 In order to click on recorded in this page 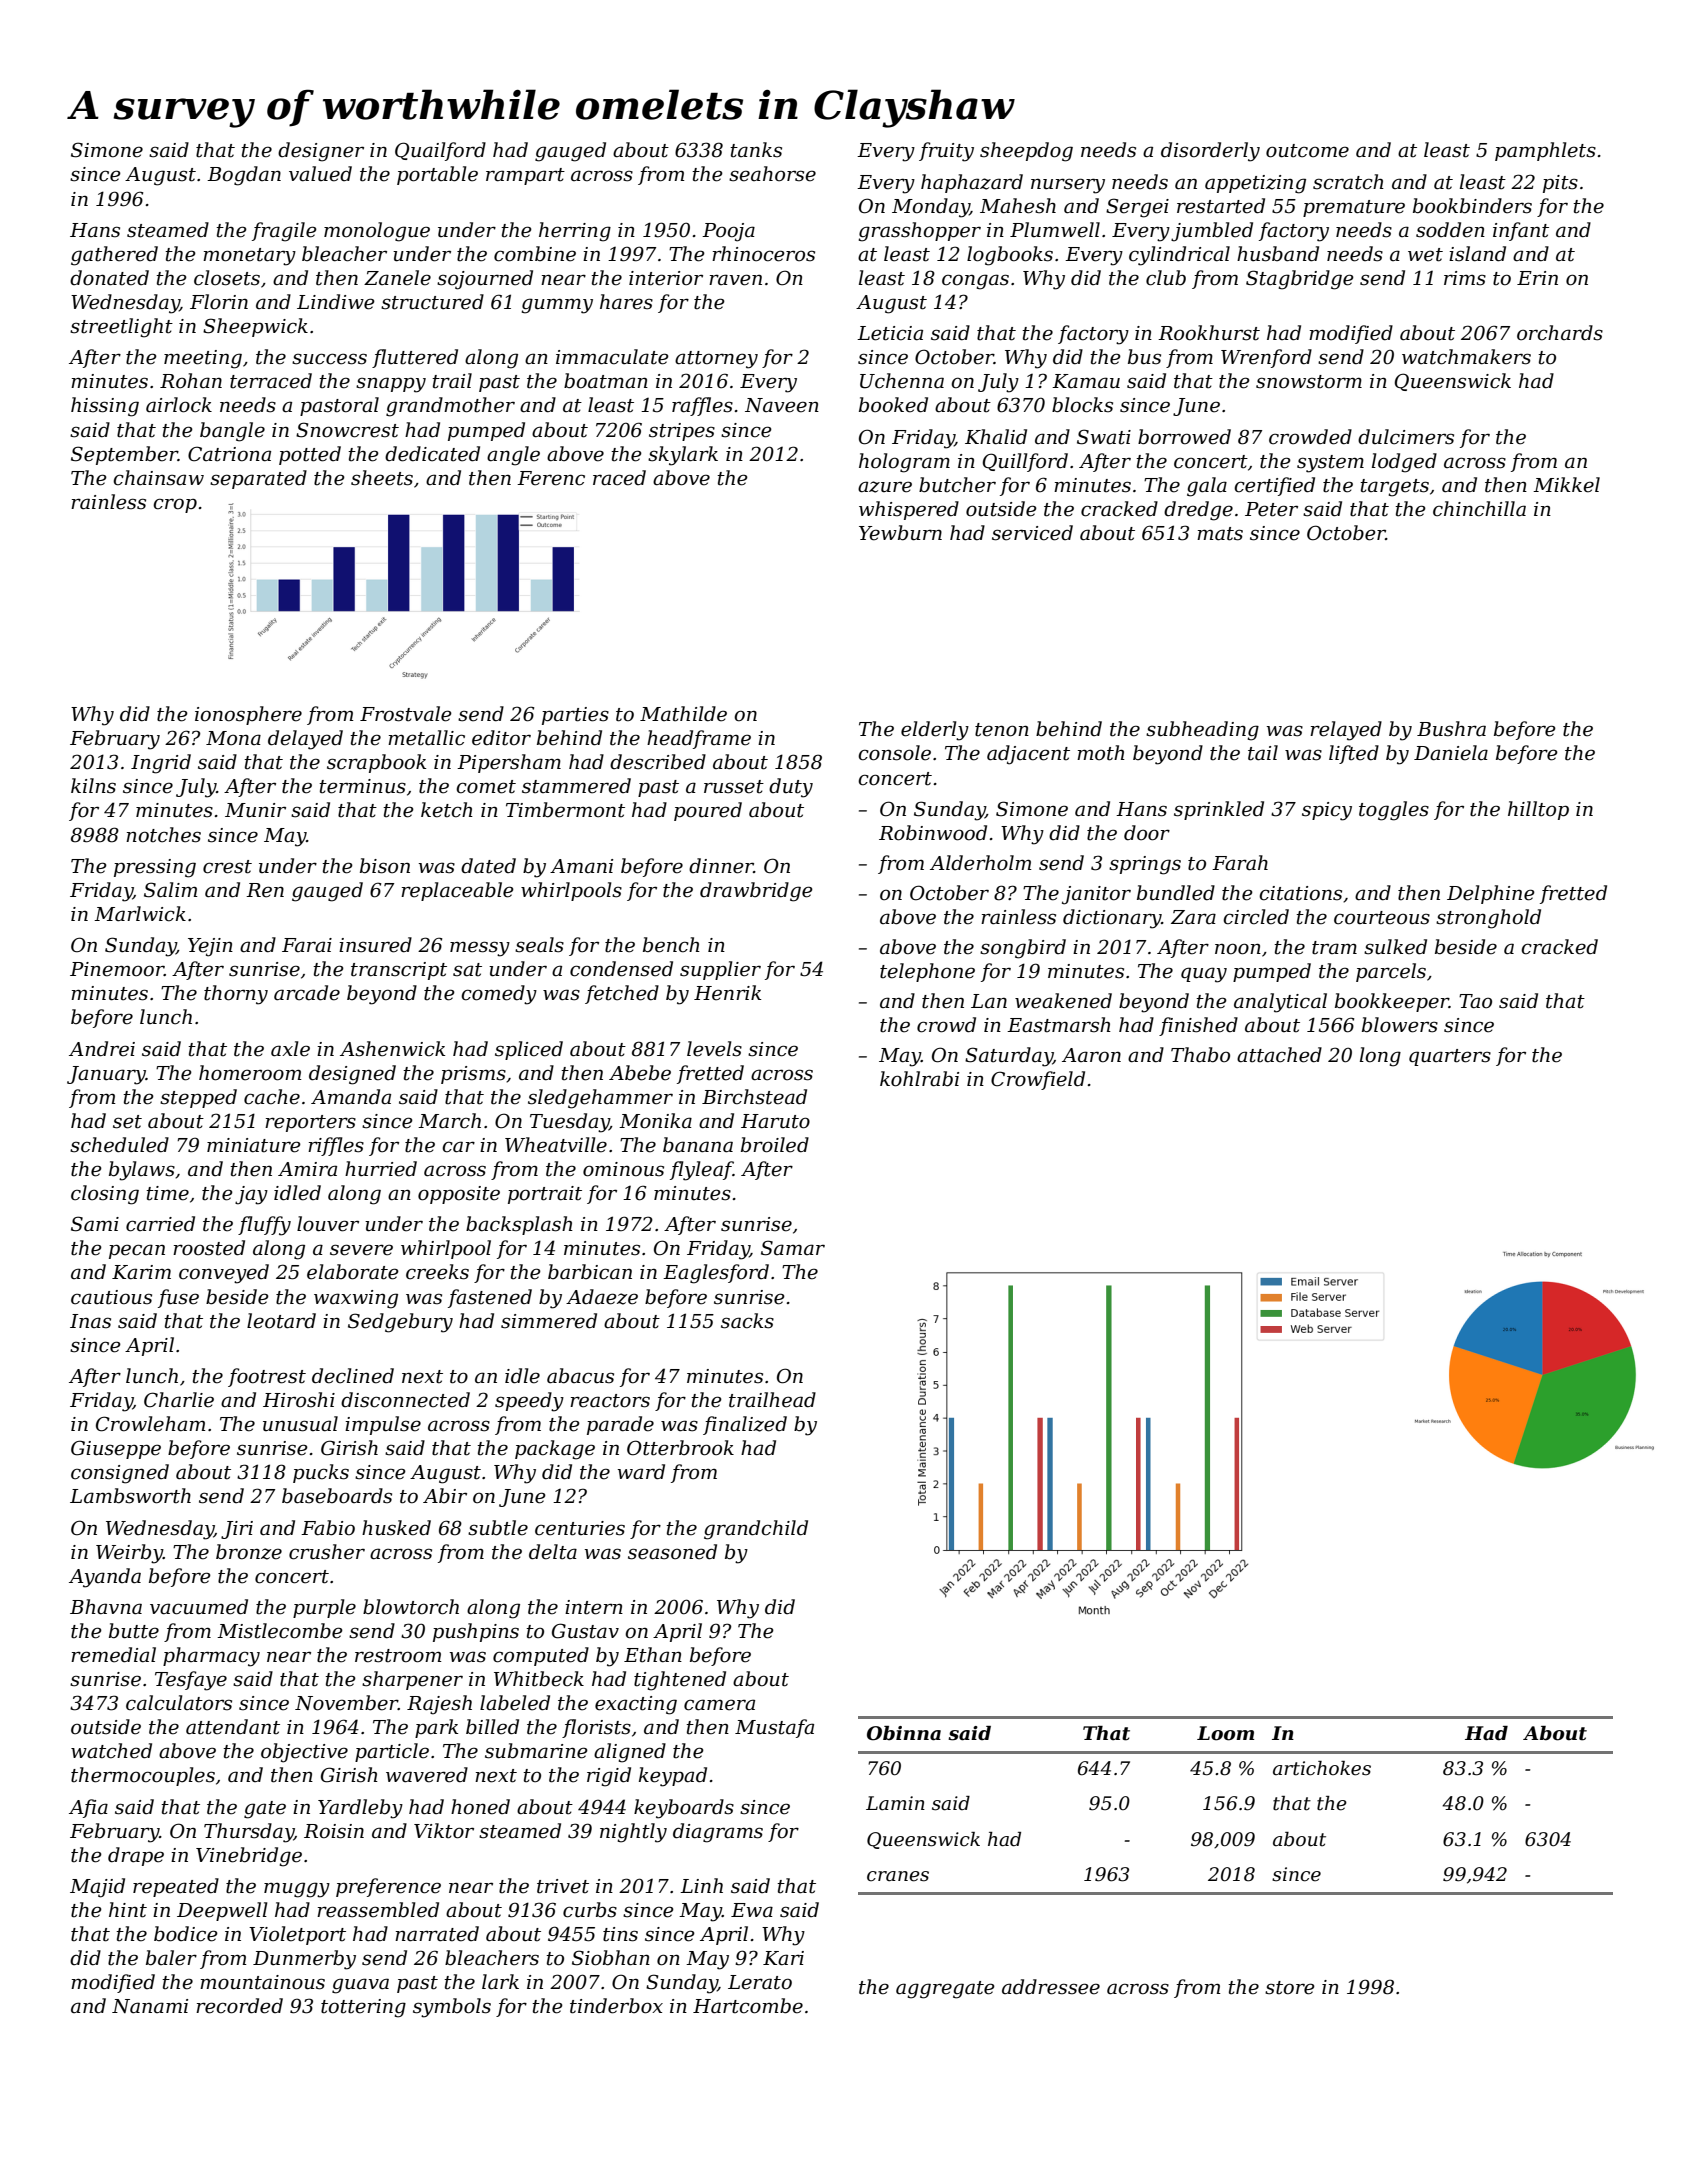, I will do `click(239, 2006)`.
